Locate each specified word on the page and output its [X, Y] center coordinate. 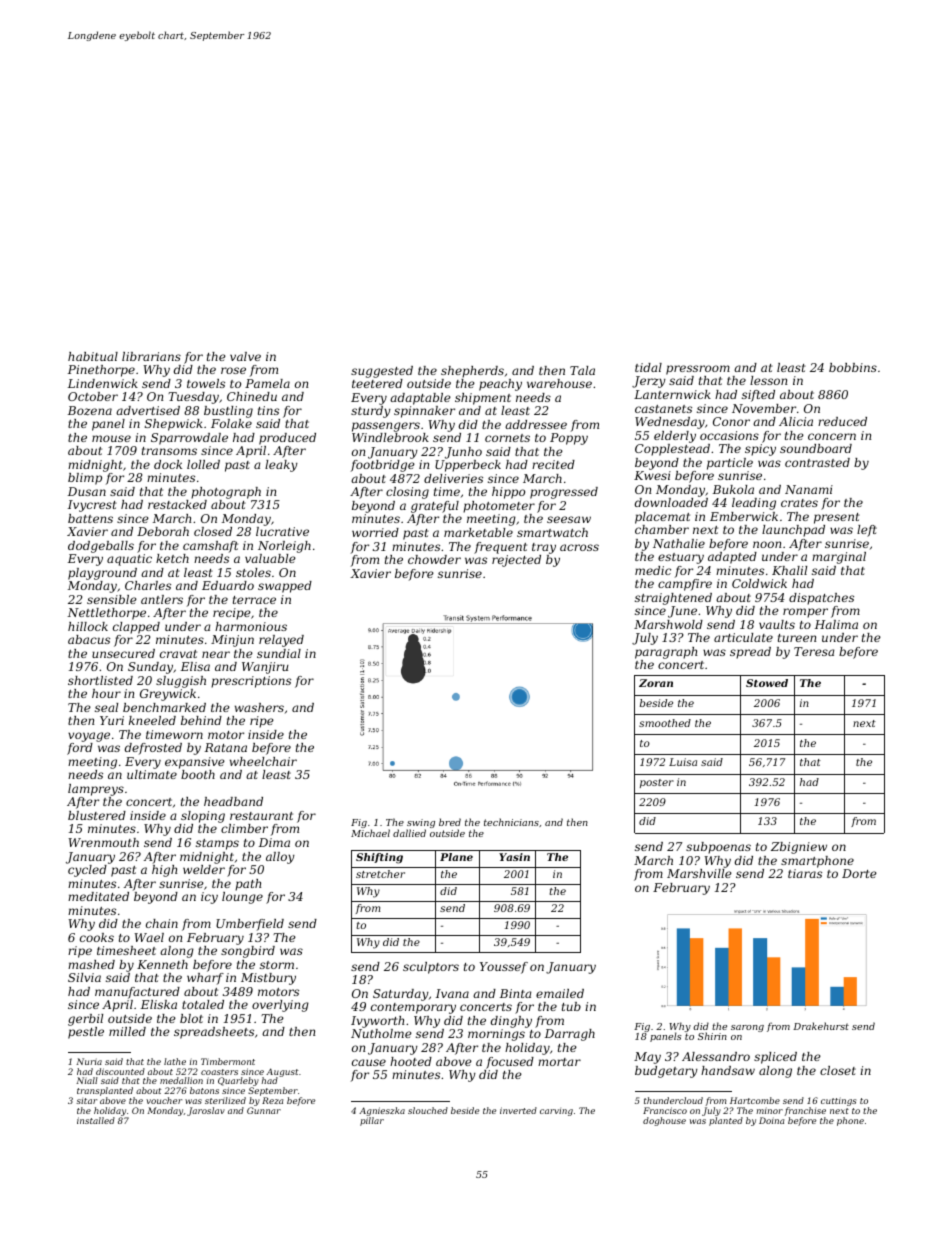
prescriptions [251, 682]
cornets [507, 438]
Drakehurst [821, 1026]
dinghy [511, 1022]
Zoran [656, 683]
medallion [181, 1080]
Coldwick [759, 583]
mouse [111, 438]
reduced [842, 421]
